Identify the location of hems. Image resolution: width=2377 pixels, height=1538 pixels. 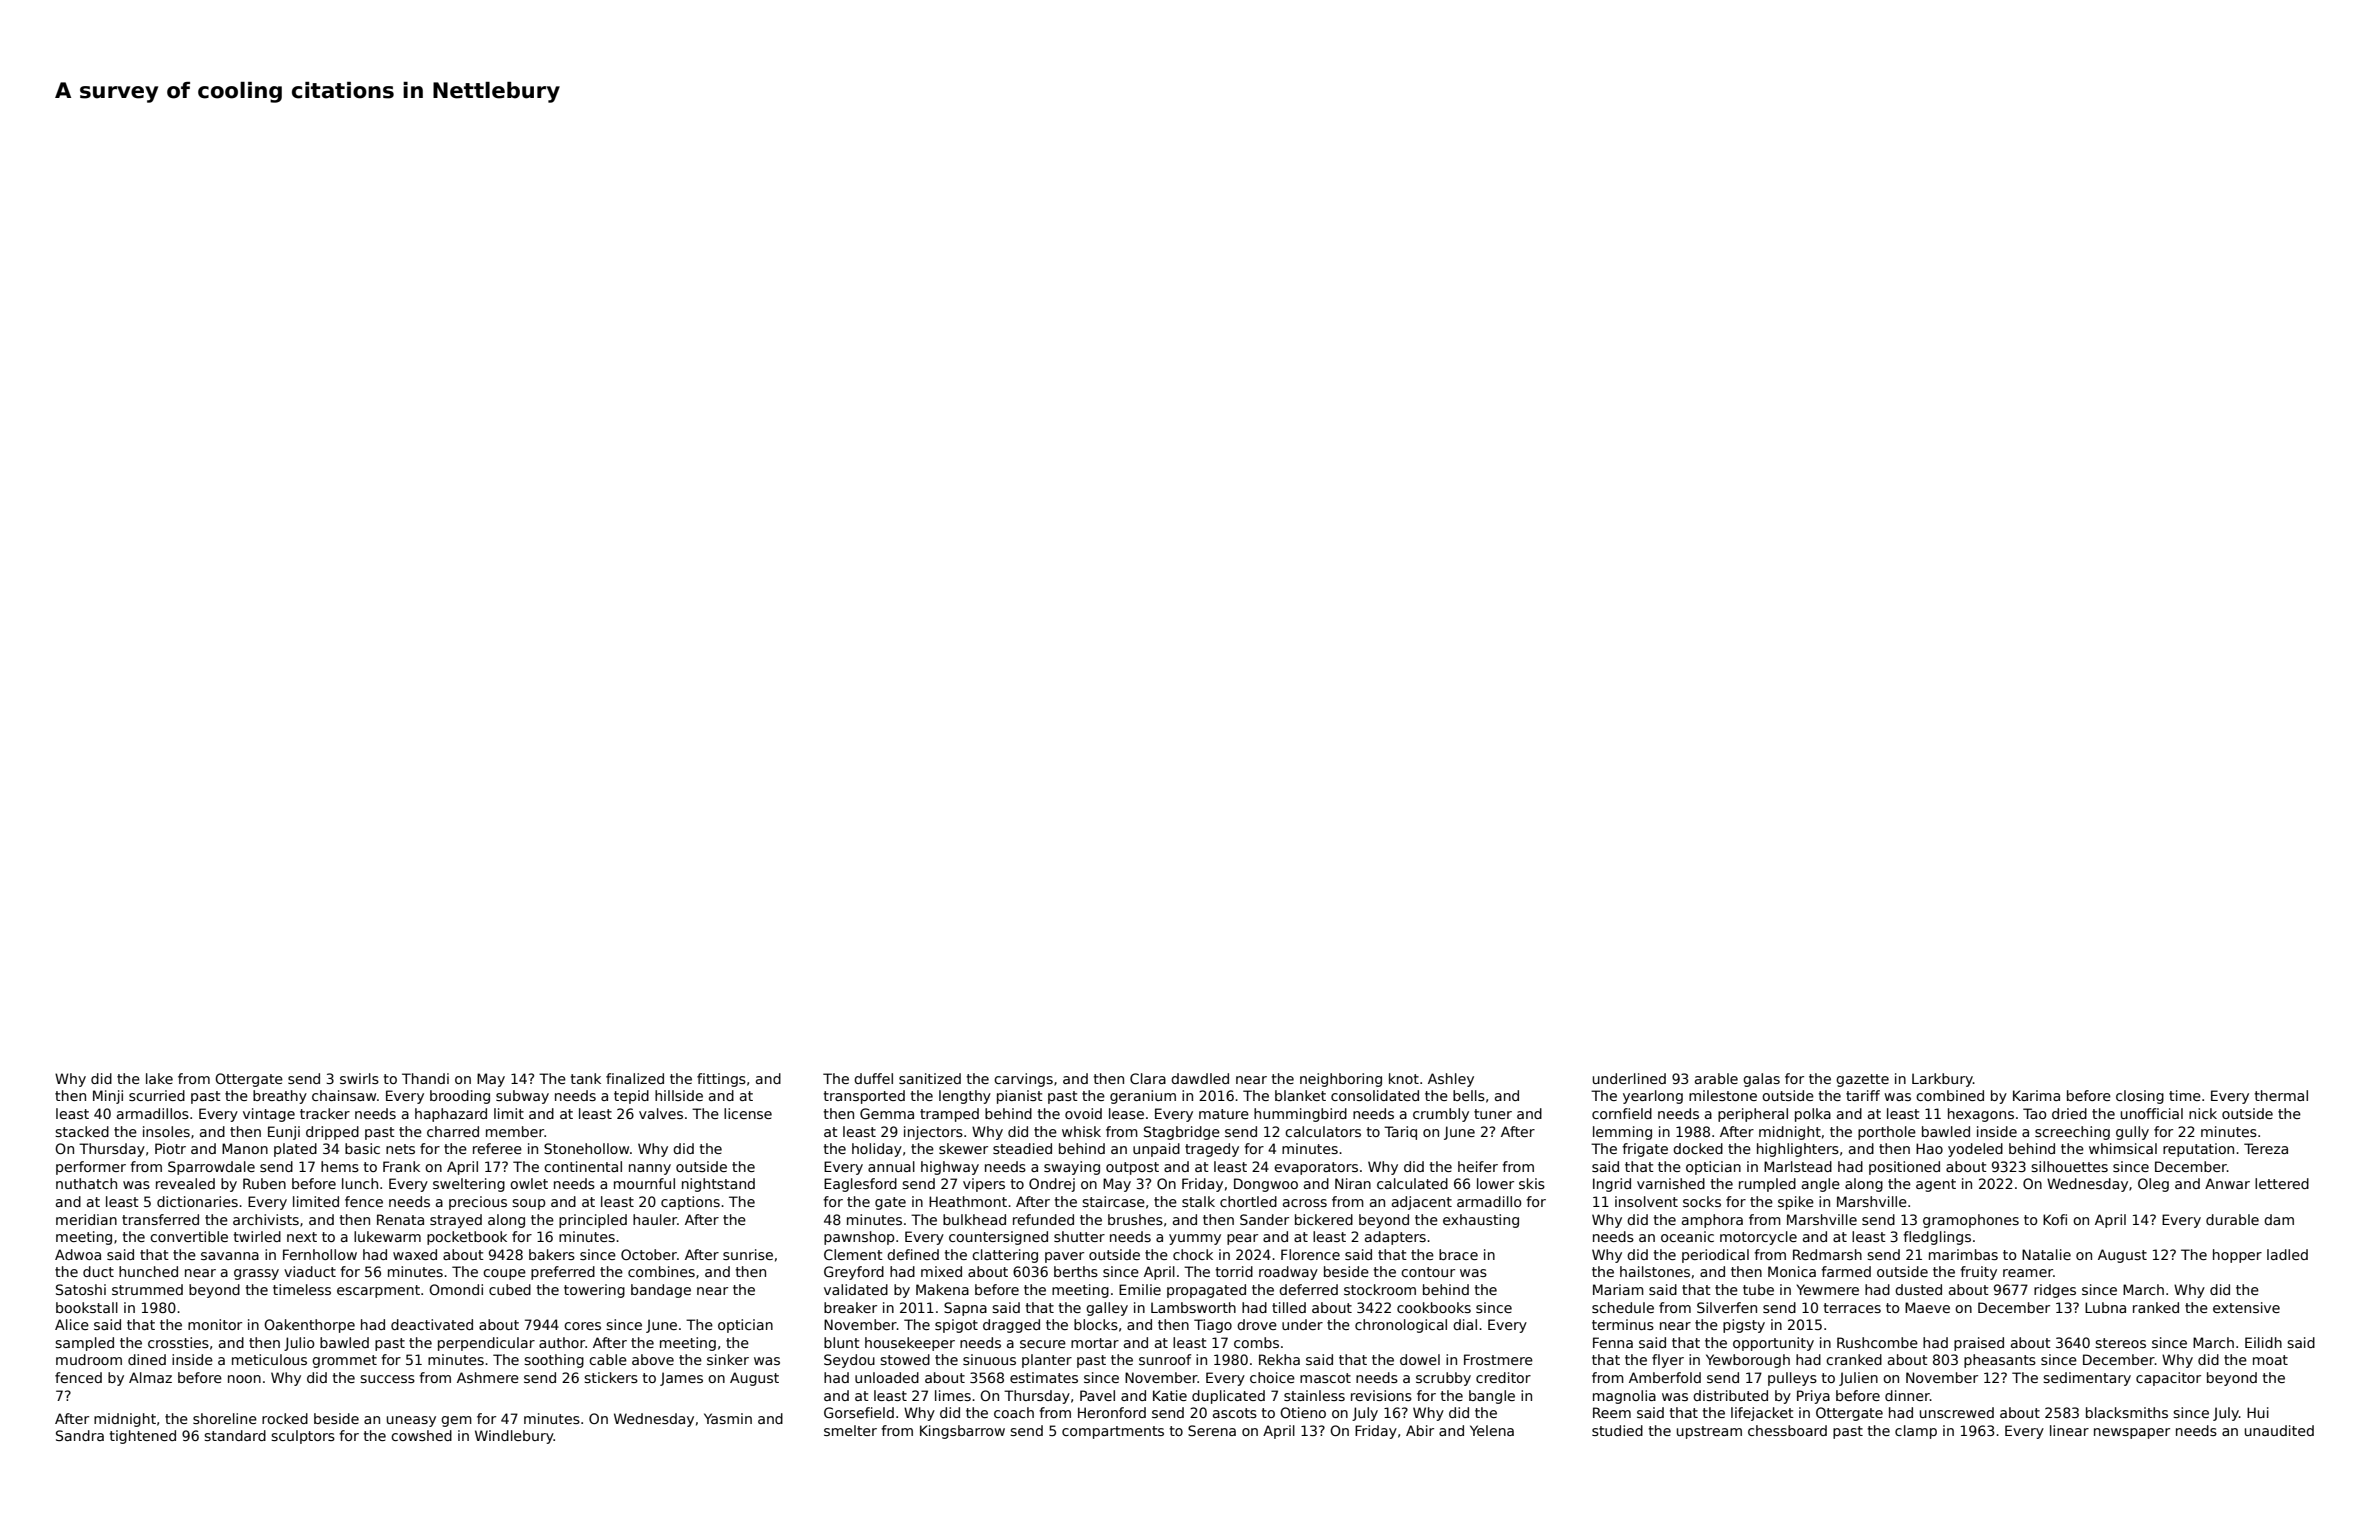
(340, 1166).
